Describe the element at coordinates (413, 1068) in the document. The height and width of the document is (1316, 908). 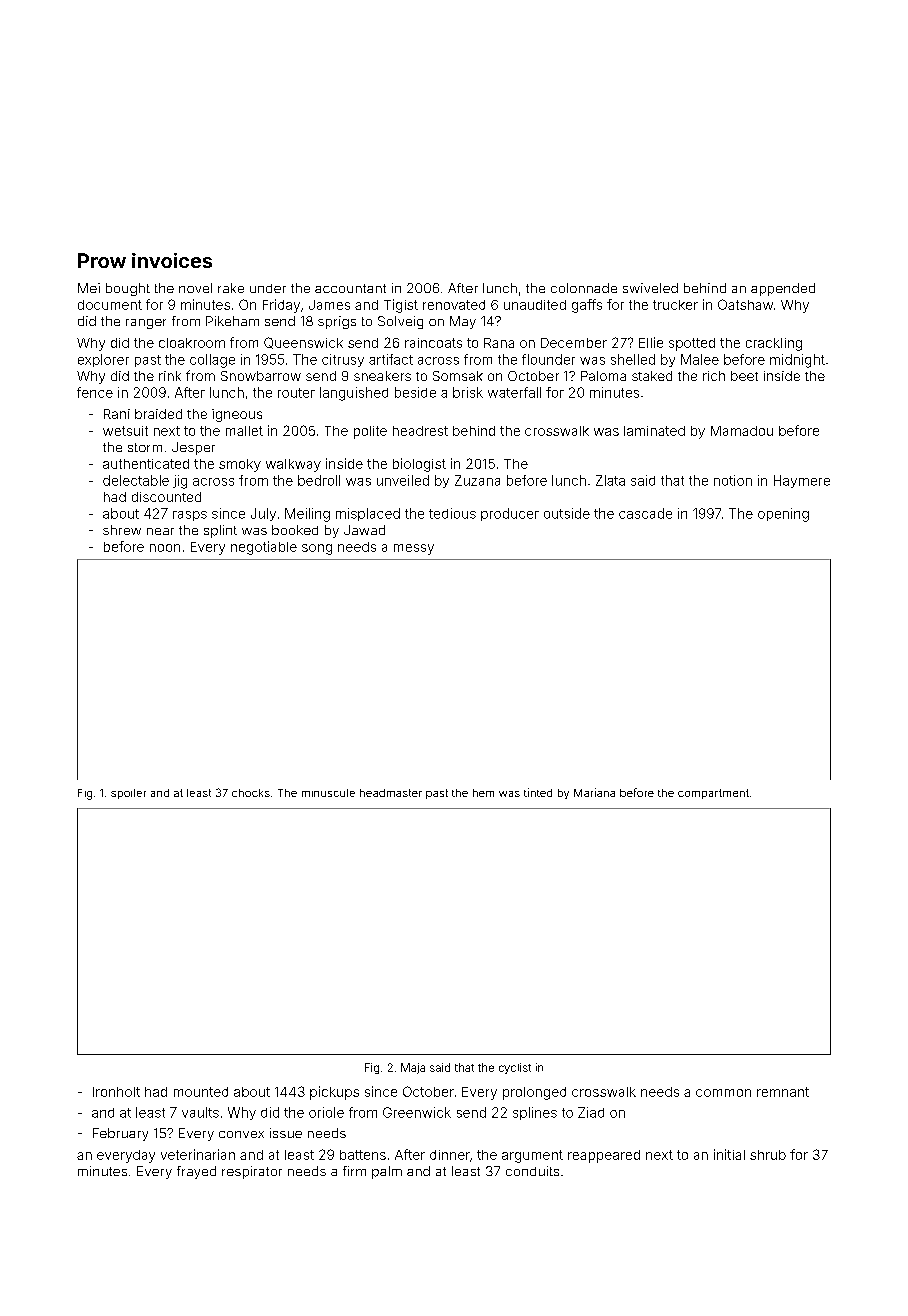
I see `Maja` at that location.
